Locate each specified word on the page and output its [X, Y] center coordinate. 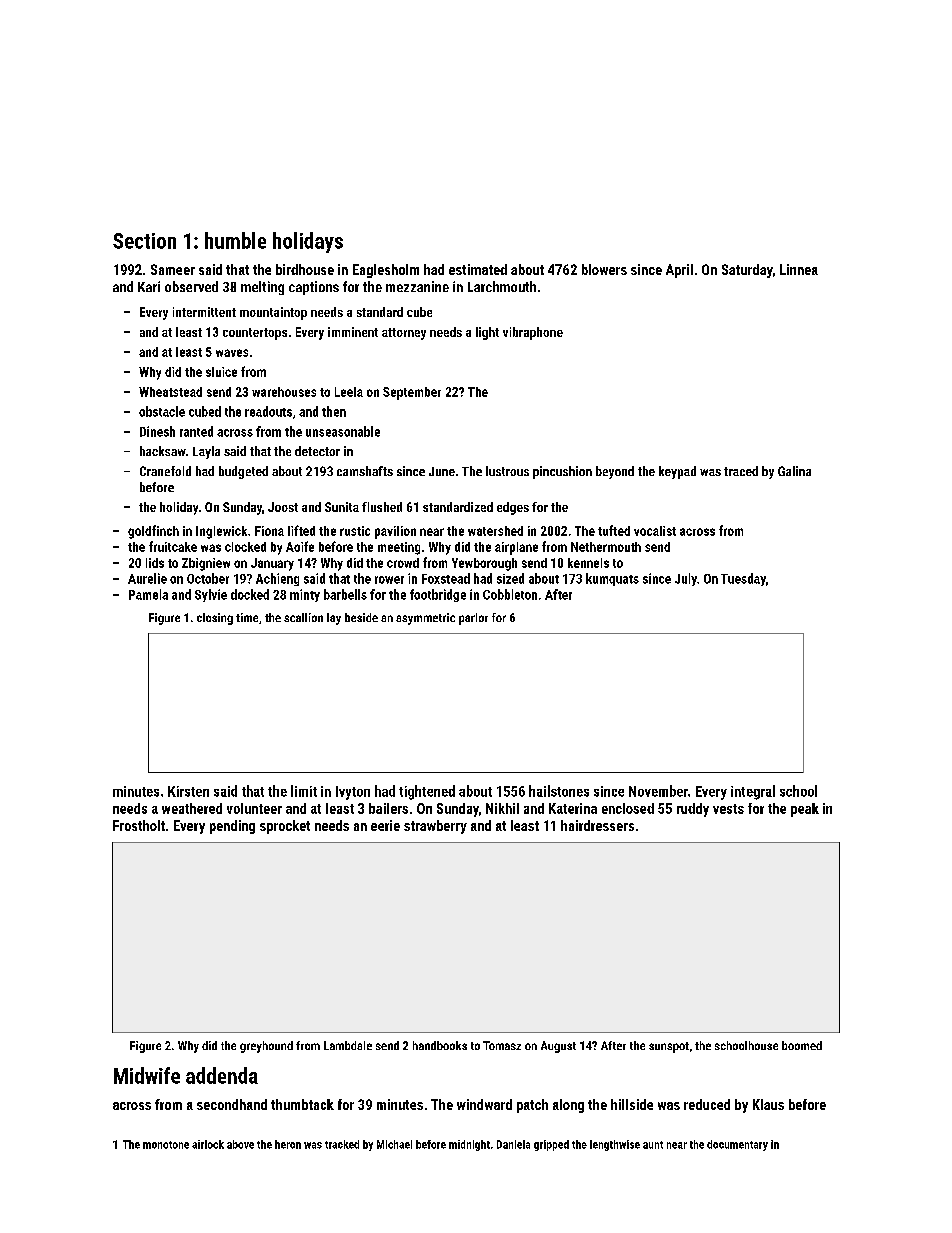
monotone [166, 1145]
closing [215, 619]
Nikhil [502, 808]
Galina [794, 471]
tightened [427, 792]
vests [728, 809]
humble [235, 240]
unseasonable [343, 431]
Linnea [799, 269]
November [658, 791]
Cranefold [165, 471]
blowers [604, 269]
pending [232, 827]
